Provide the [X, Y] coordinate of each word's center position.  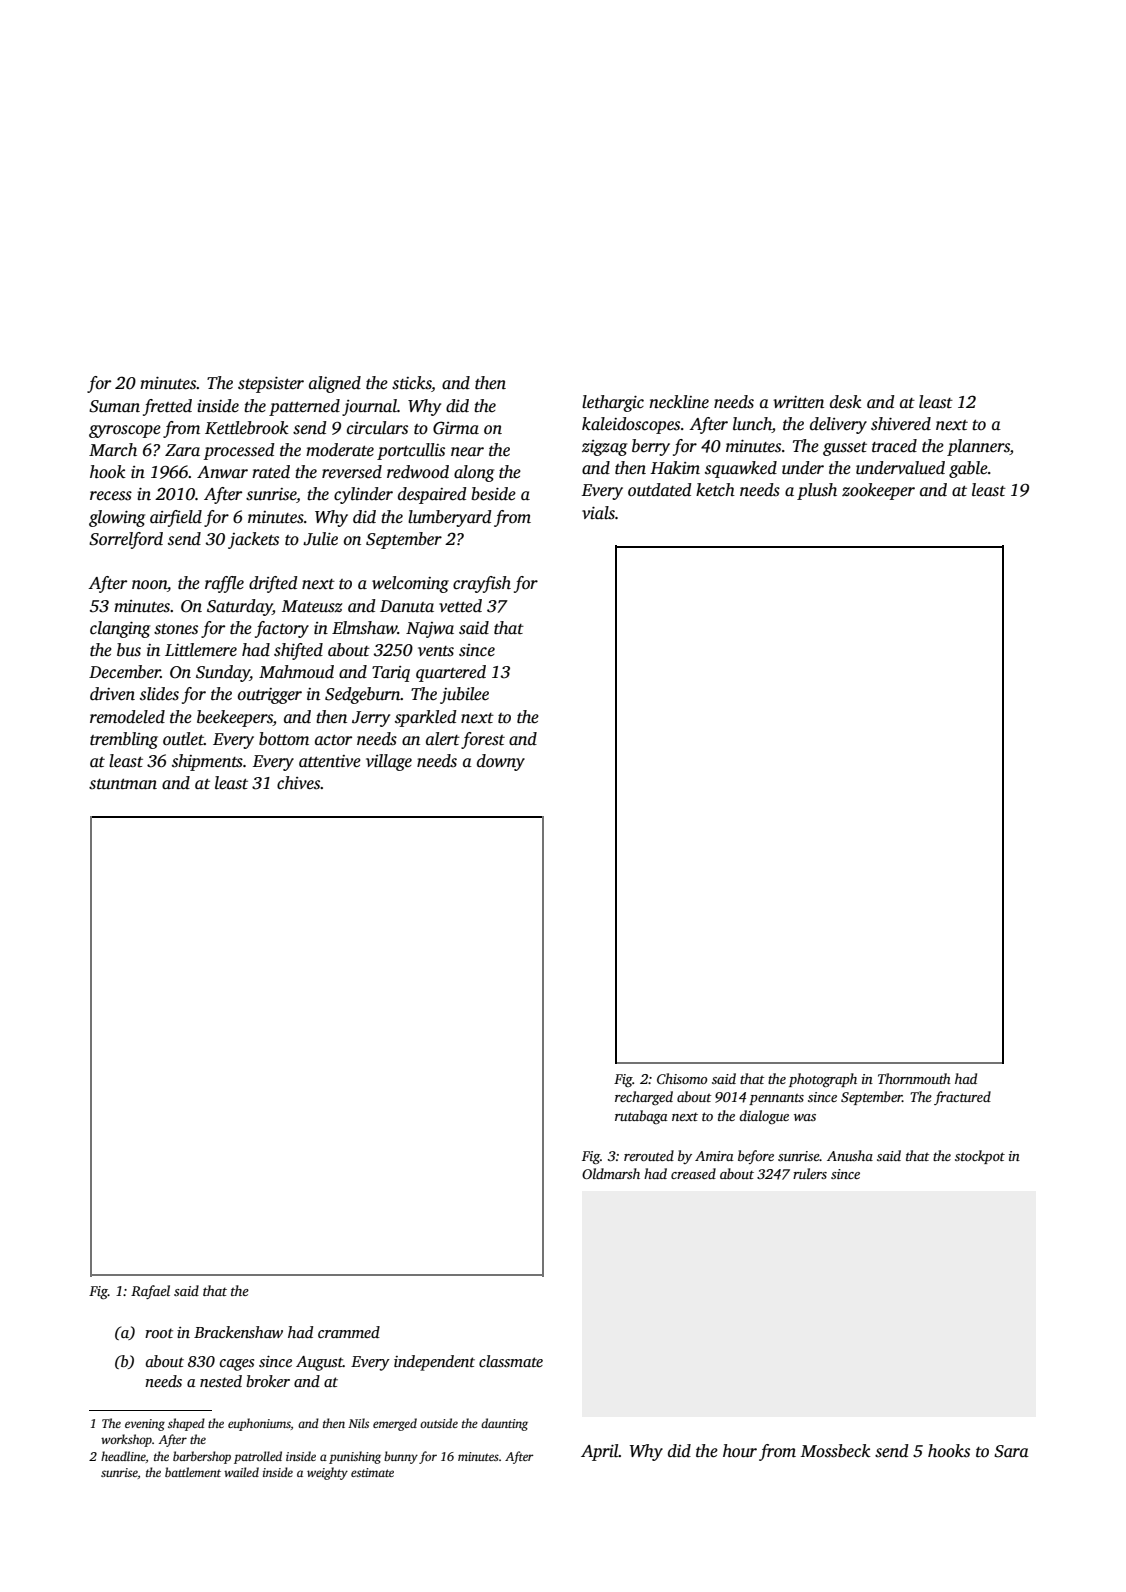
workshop [126, 1440]
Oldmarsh [611, 1173]
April [600, 1452]
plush [817, 491]
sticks [412, 384]
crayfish [482, 584]
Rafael [150, 1292]
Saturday [240, 607]
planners [978, 447]
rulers [810, 1173]
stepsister [271, 385]
